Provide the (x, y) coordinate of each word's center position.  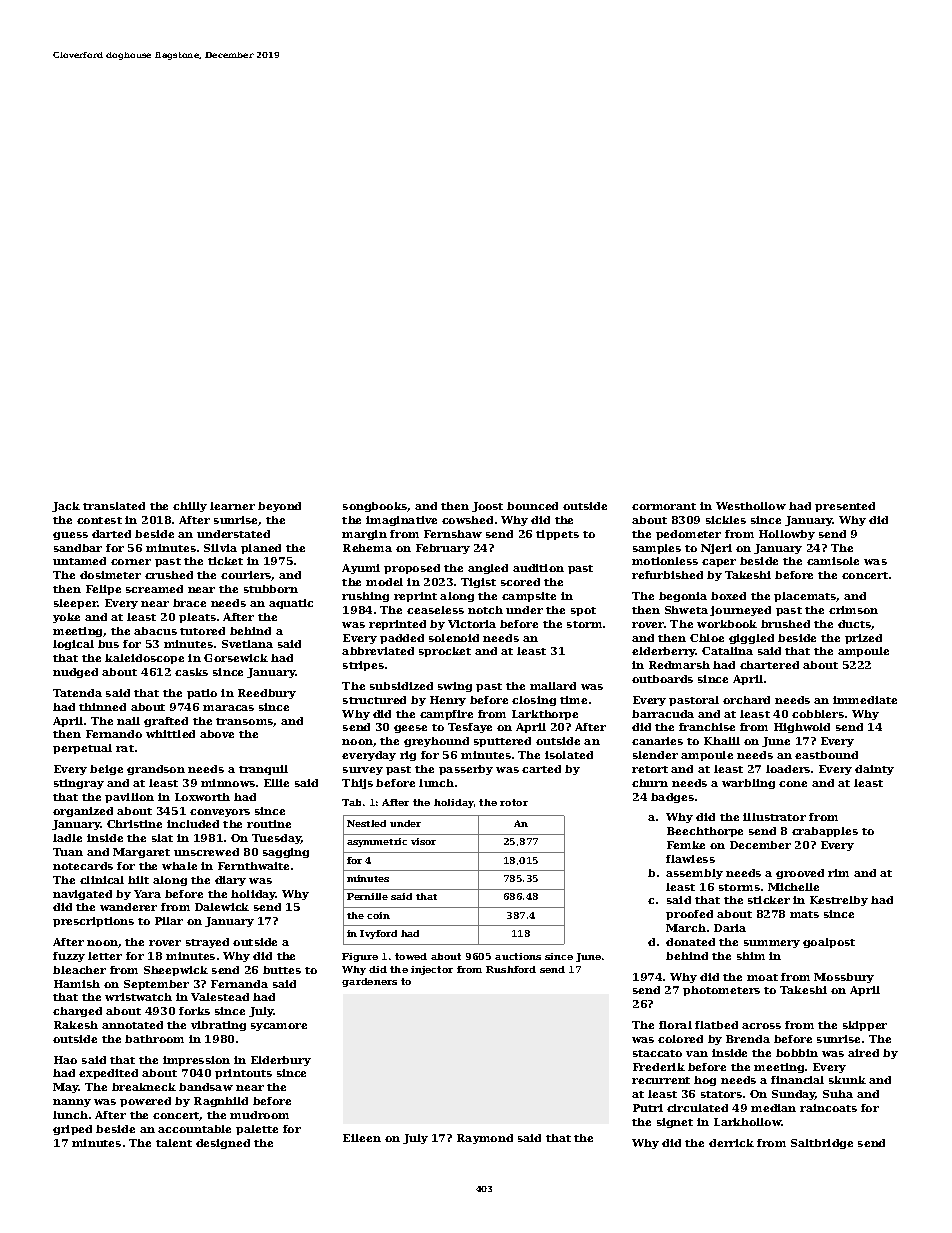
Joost (487, 507)
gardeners (369, 982)
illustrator (774, 817)
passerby (466, 770)
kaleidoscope (144, 659)
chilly (190, 507)
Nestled (366, 823)
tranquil (263, 770)
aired (863, 1053)
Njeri (716, 549)
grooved (800, 874)
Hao (65, 1060)
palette (257, 1130)
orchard (746, 700)
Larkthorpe (545, 715)
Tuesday (276, 839)
